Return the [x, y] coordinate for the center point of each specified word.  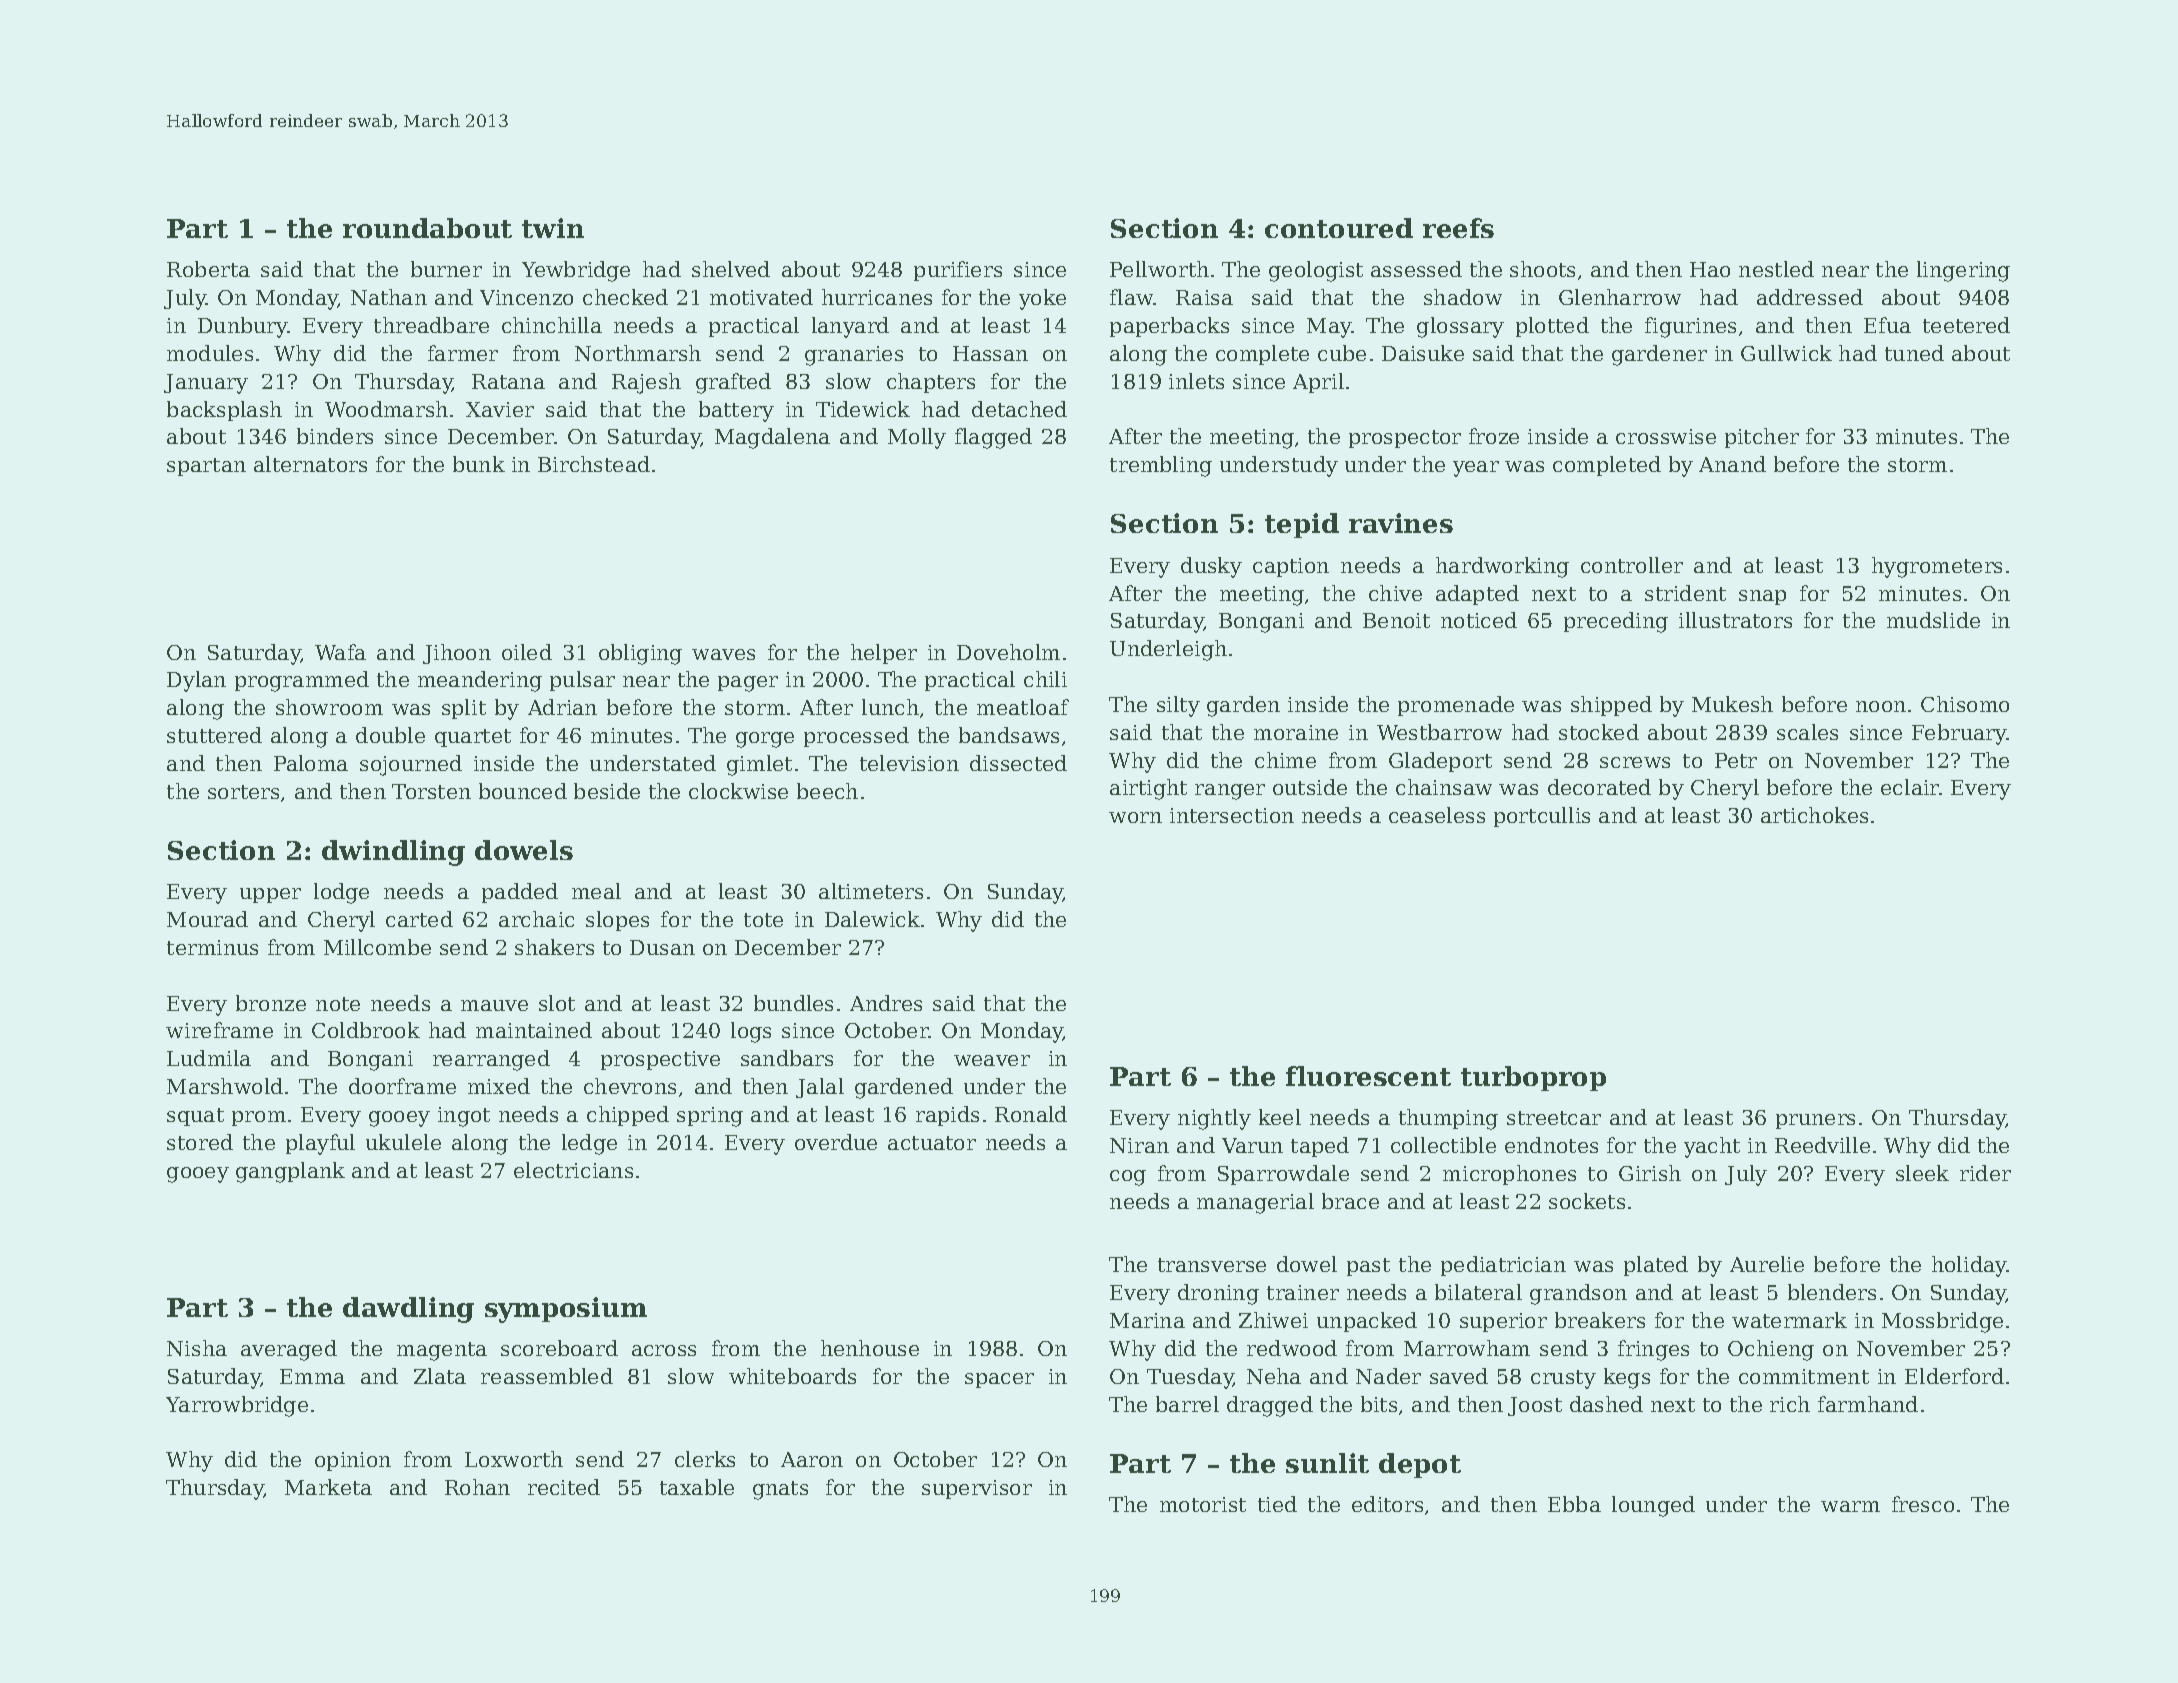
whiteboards [792, 1376]
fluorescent [1368, 1076]
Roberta [208, 269]
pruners [1815, 1121]
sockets [1587, 1201]
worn [1135, 817]
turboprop [1533, 1078]
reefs [1458, 228]
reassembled [547, 1376]
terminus [212, 947]
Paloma [311, 763]
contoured [1339, 228]
